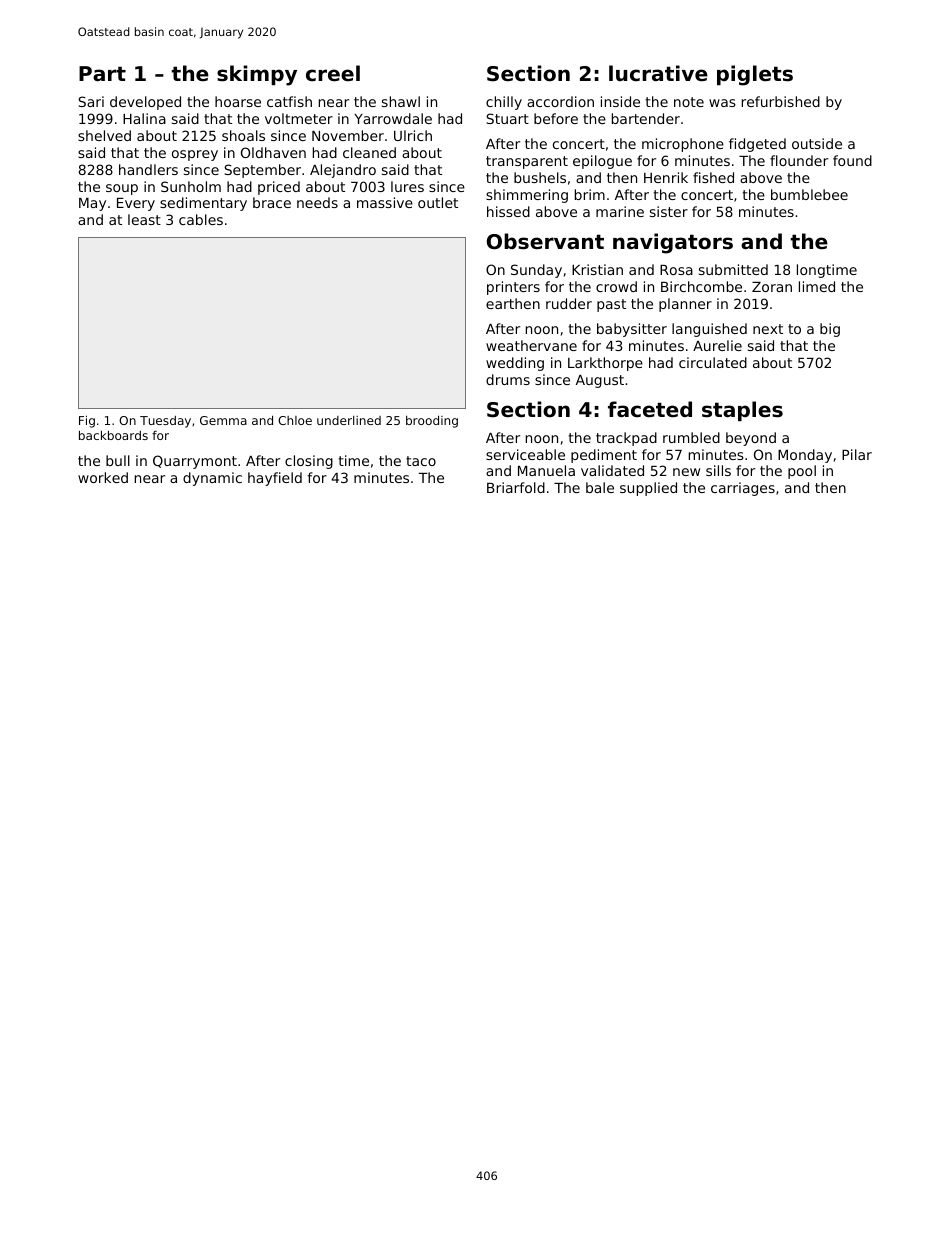 This document has height=1233, width=952. What do you see at coordinates (755, 75) in the document?
I see `piglets` at bounding box center [755, 75].
